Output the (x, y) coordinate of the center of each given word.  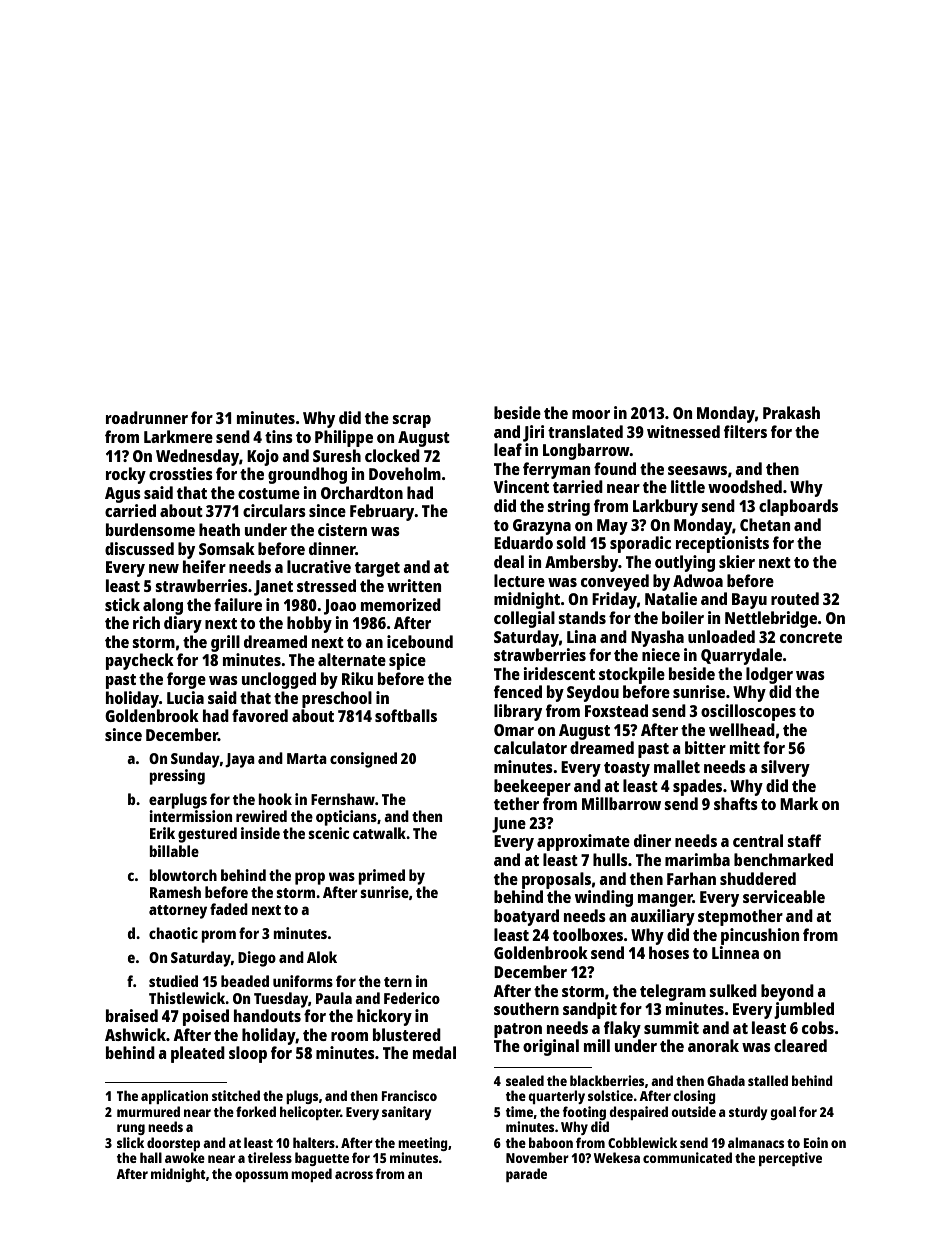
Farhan (691, 878)
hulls (610, 859)
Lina (581, 636)
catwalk (379, 833)
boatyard (526, 917)
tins (279, 436)
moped (311, 1175)
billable (174, 851)
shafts (736, 803)
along (163, 606)
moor (591, 414)
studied (173, 981)
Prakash (791, 412)
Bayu (749, 601)
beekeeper (532, 787)
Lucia (185, 697)
